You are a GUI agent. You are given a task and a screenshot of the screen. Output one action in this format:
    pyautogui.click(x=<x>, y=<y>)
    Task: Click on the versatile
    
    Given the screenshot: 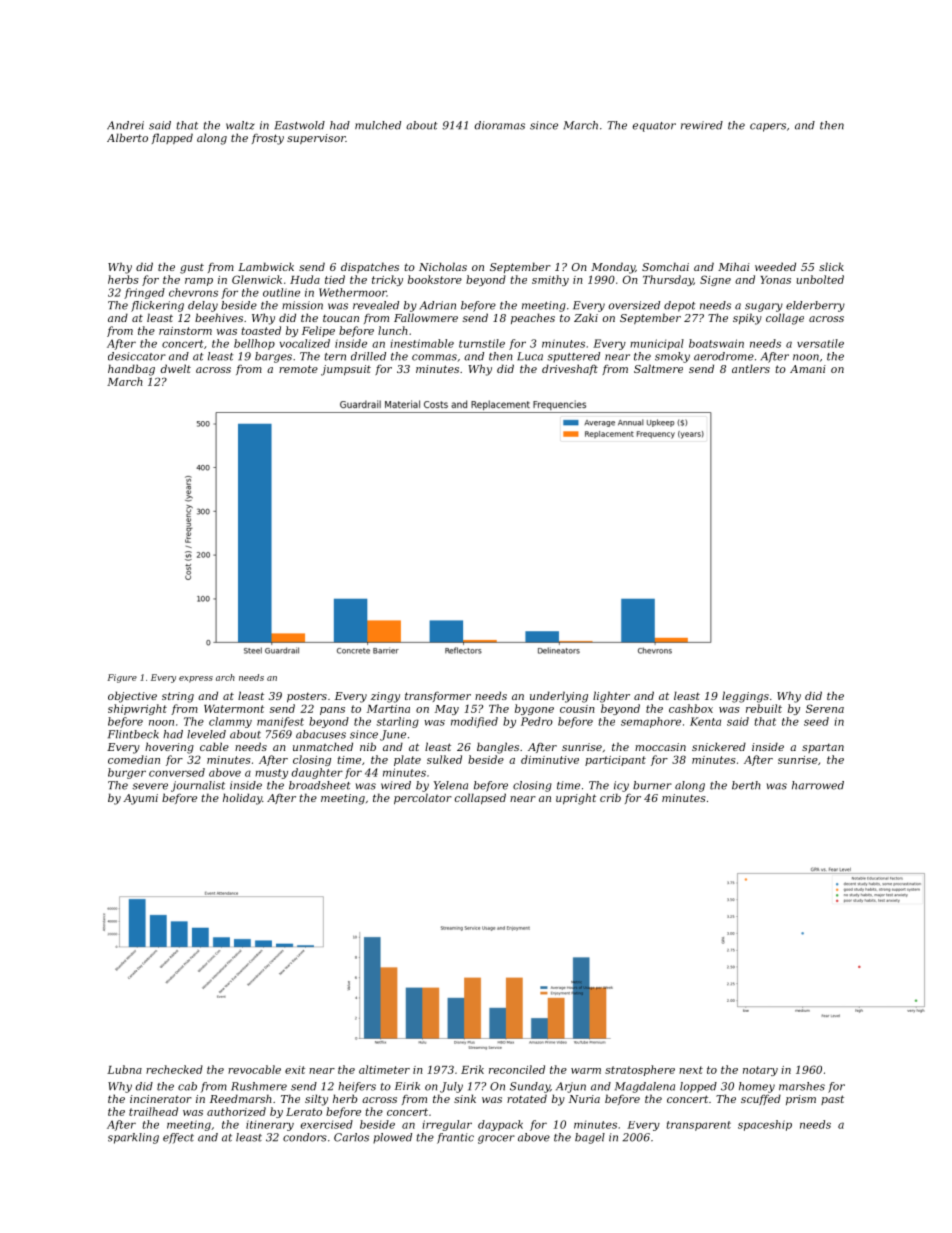 What is the action you would take?
    pyautogui.click(x=820, y=343)
